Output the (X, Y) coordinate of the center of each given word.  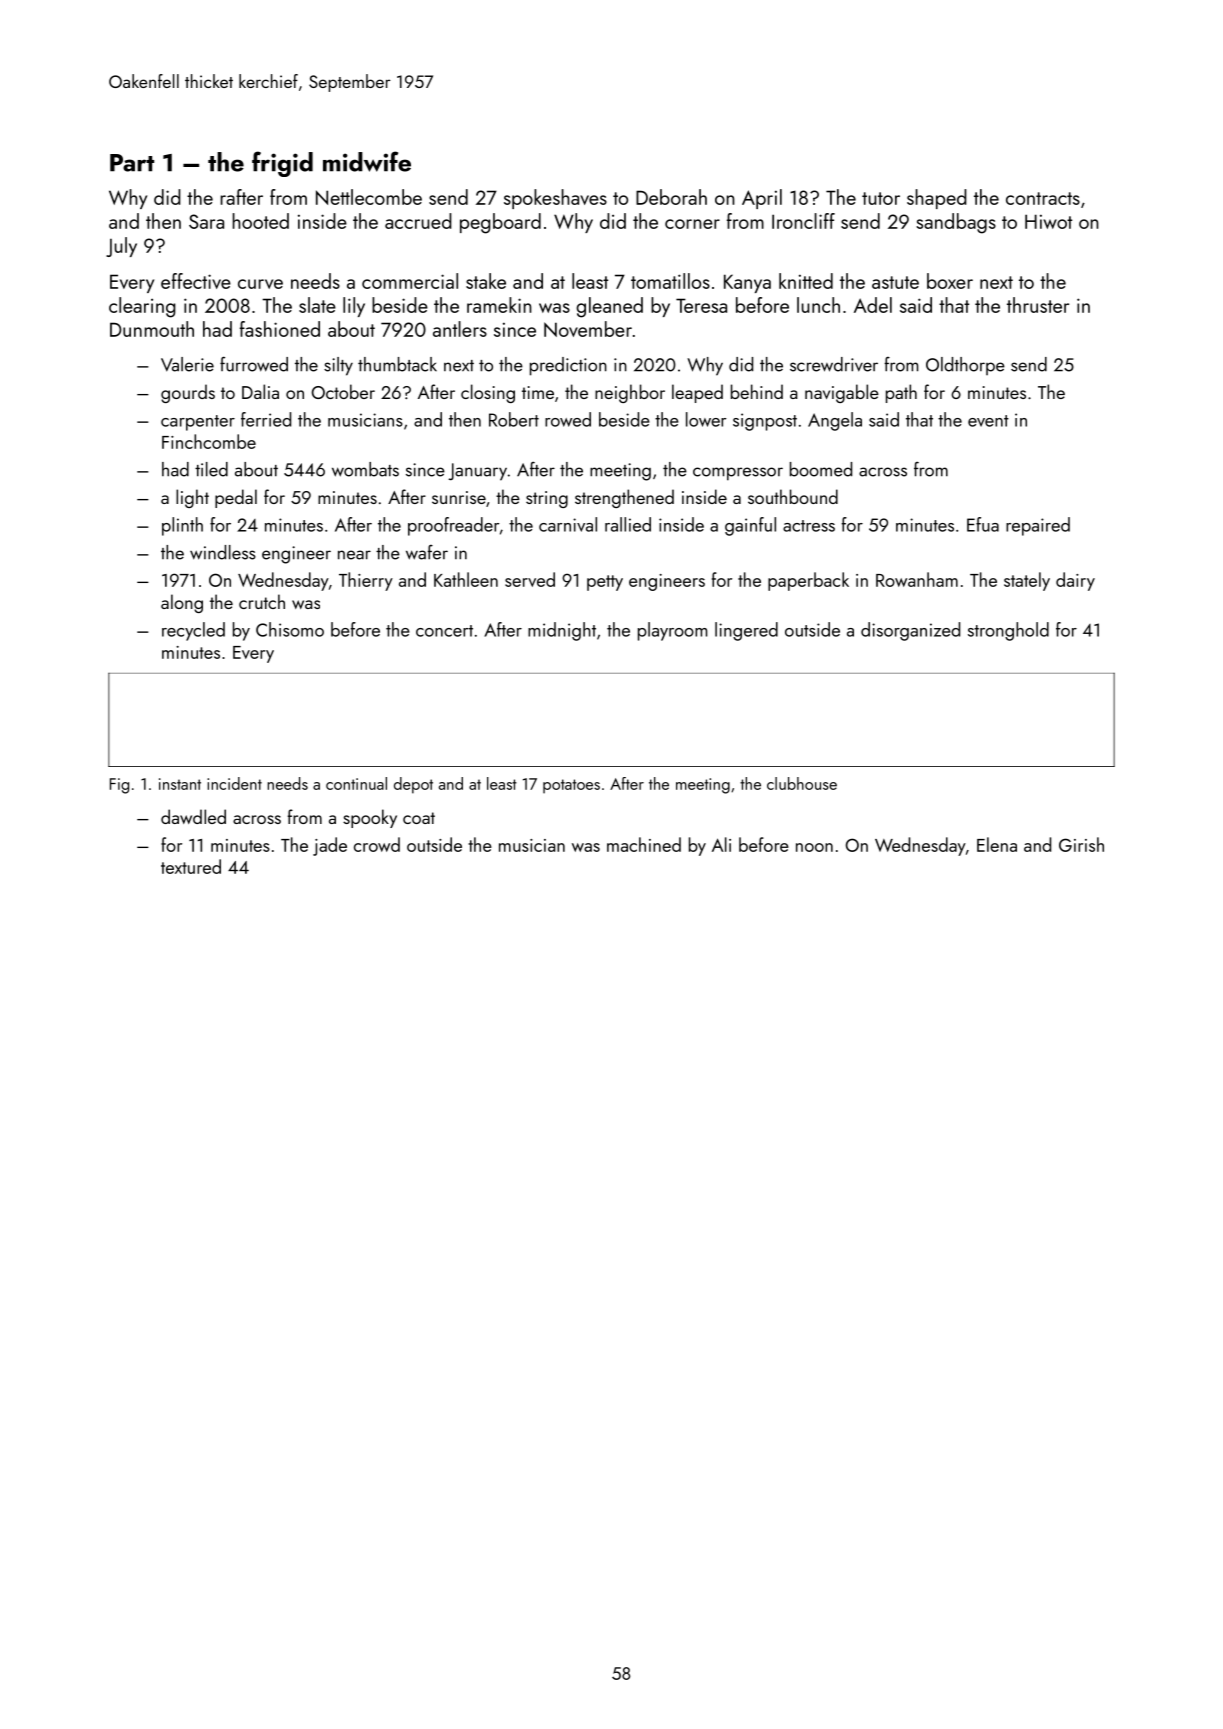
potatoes (571, 786)
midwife (367, 161)
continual (356, 783)
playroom (672, 631)
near (354, 555)
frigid (282, 164)
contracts (1043, 198)
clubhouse (802, 783)
